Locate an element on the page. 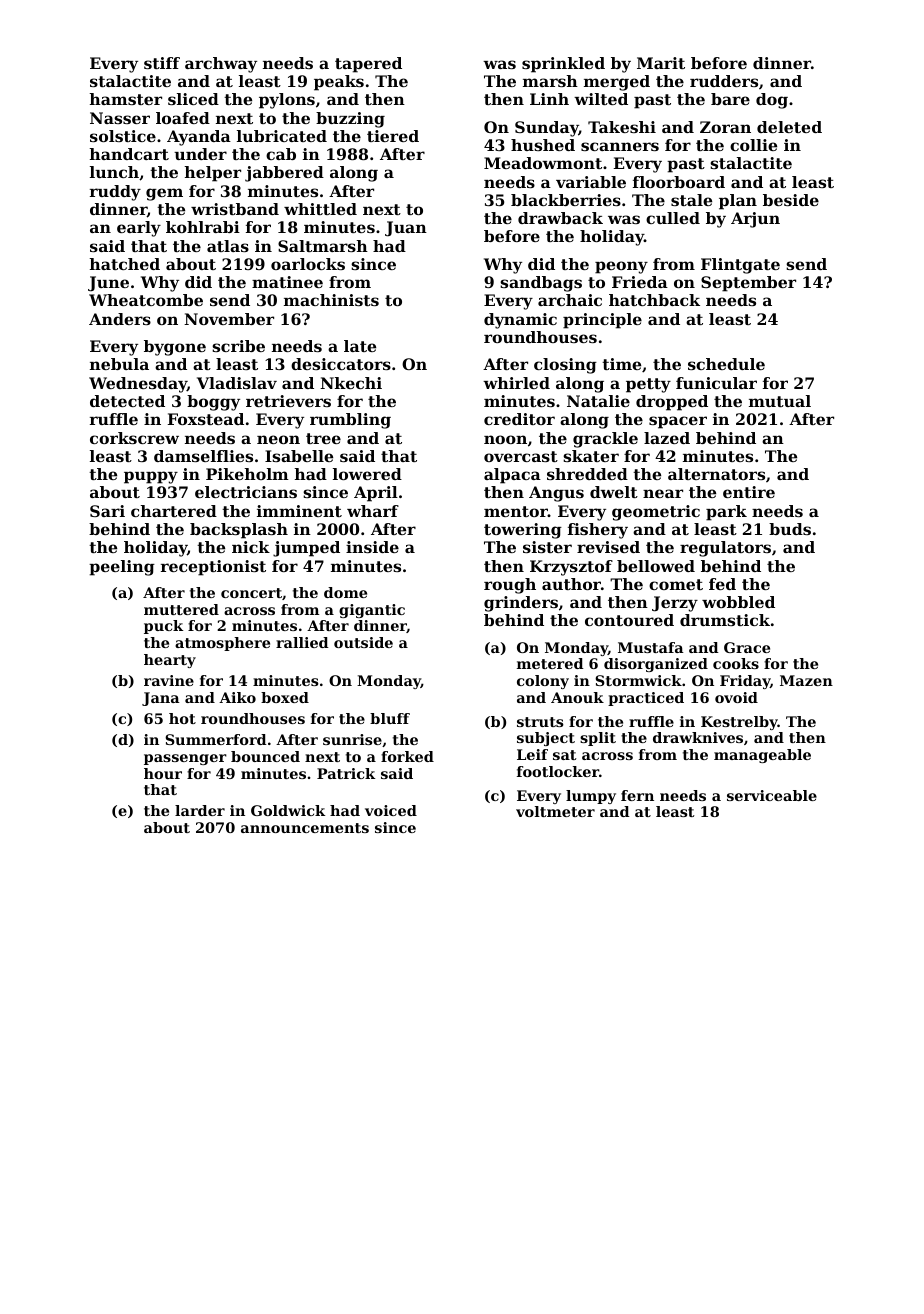 This image has height=1314, width=924. Zoran is located at coordinates (725, 127).
